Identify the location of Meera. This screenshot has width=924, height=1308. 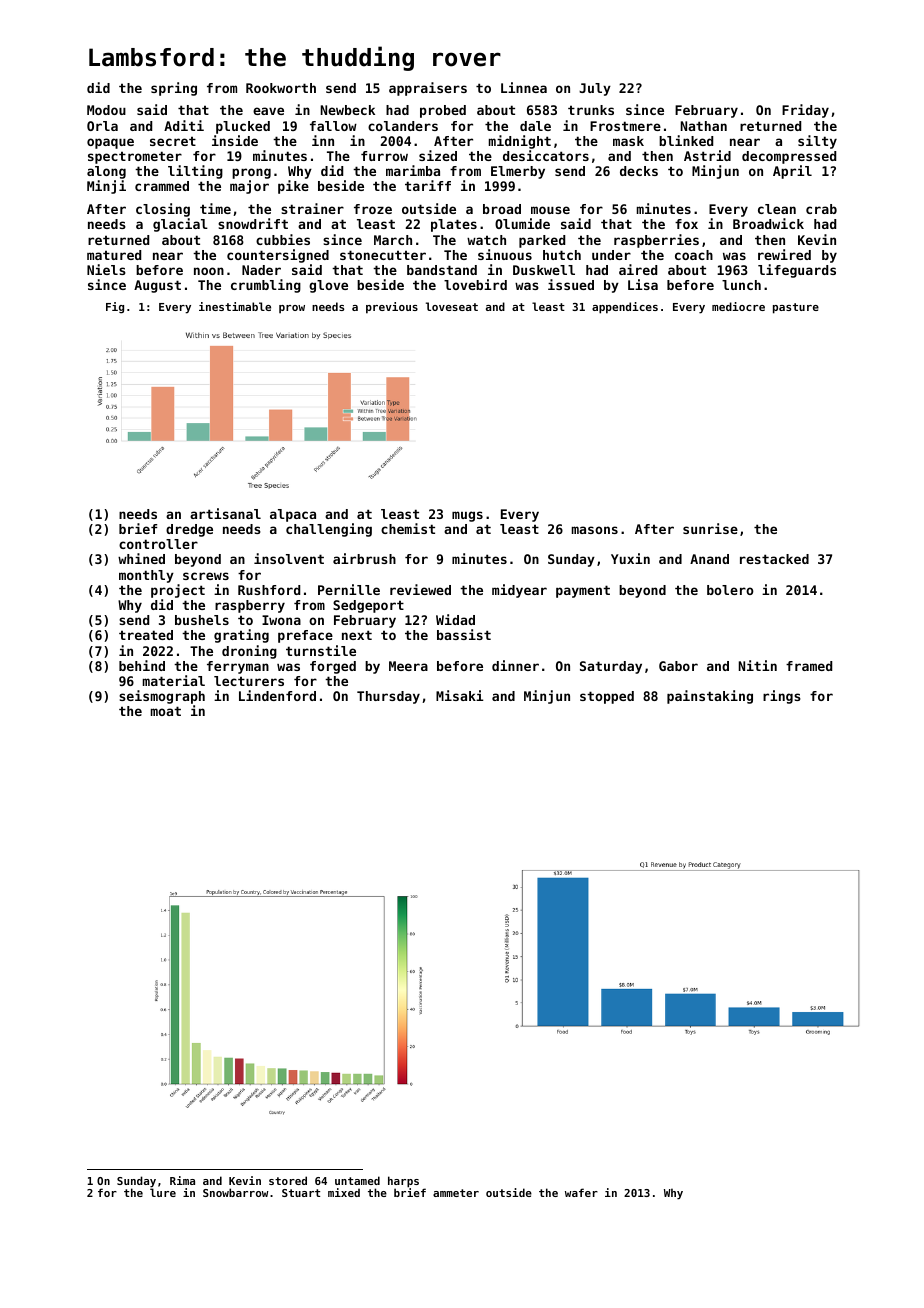
(408, 666).
